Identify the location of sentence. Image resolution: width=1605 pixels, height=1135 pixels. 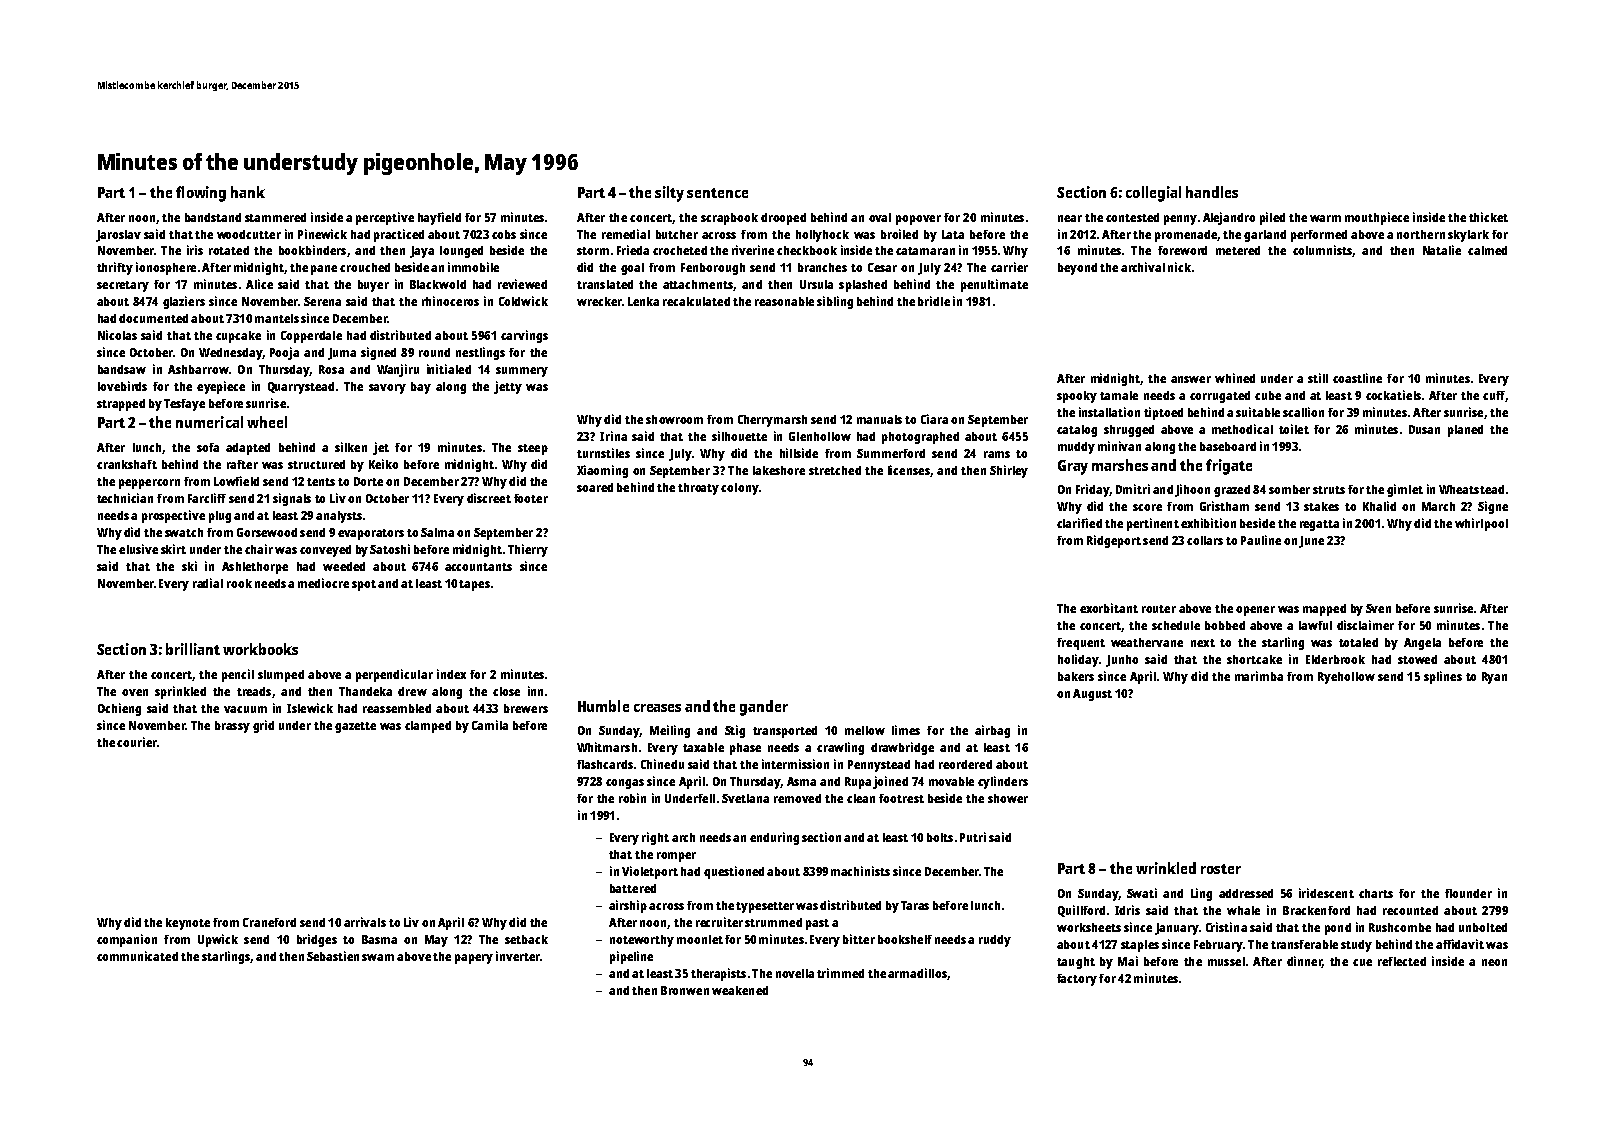
(717, 193).
